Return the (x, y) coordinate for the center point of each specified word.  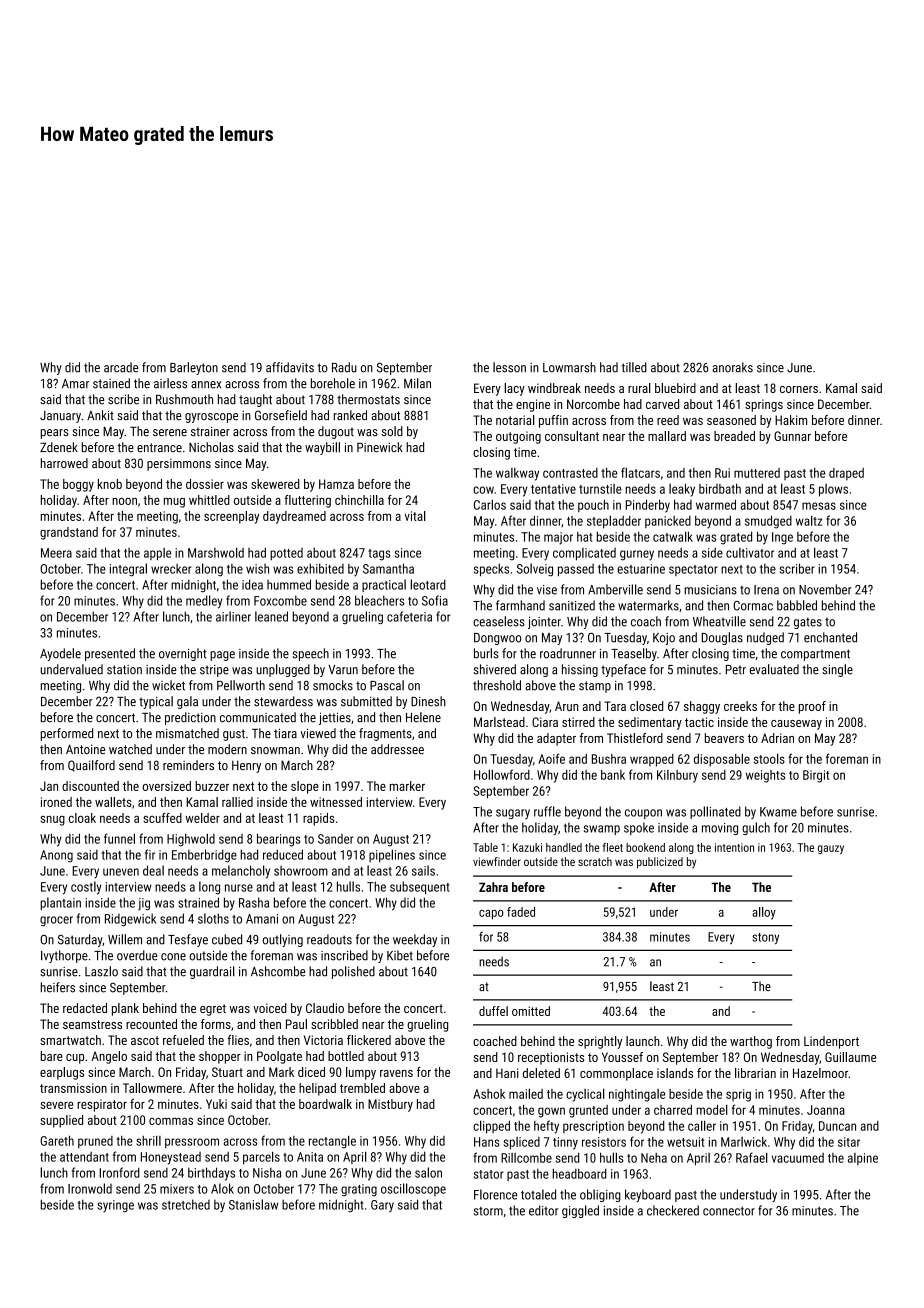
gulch (756, 828)
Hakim (791, 420)
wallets (113, 802)
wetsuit (685, 1142)
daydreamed (294, 517)
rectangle (332, 1142)
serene (170, 433)
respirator (102, 1105)
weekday (415, 940)
